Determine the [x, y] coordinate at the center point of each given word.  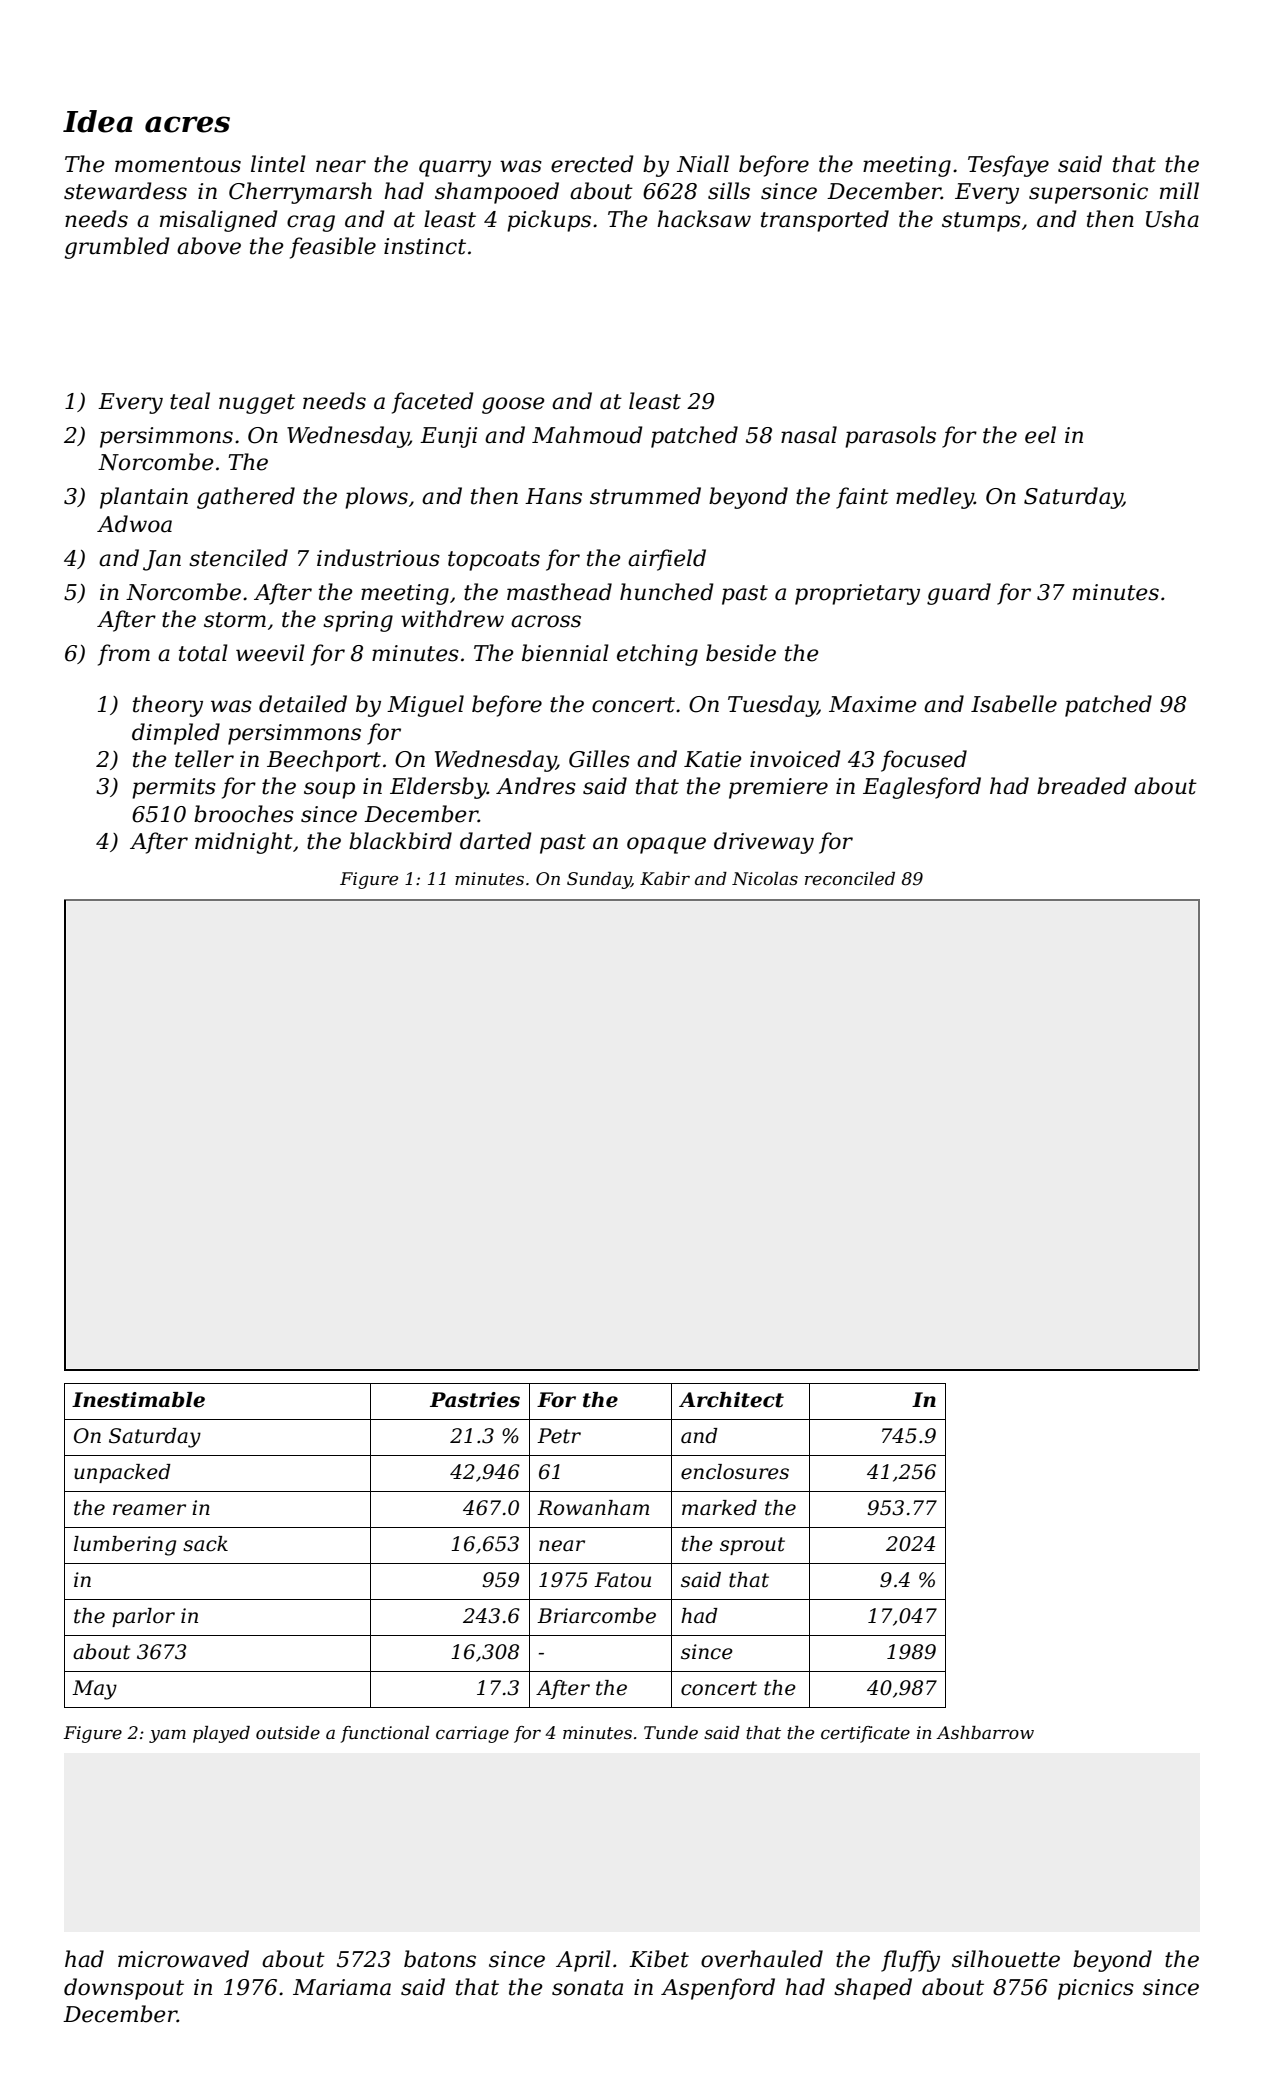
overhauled [762, 1959]
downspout [124, 1989]
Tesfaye [1008, 166]
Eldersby [438, 788]
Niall [703, 164]
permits [174, 788]
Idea [98, 121]
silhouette [1006, 1959]
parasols [890, 437]
